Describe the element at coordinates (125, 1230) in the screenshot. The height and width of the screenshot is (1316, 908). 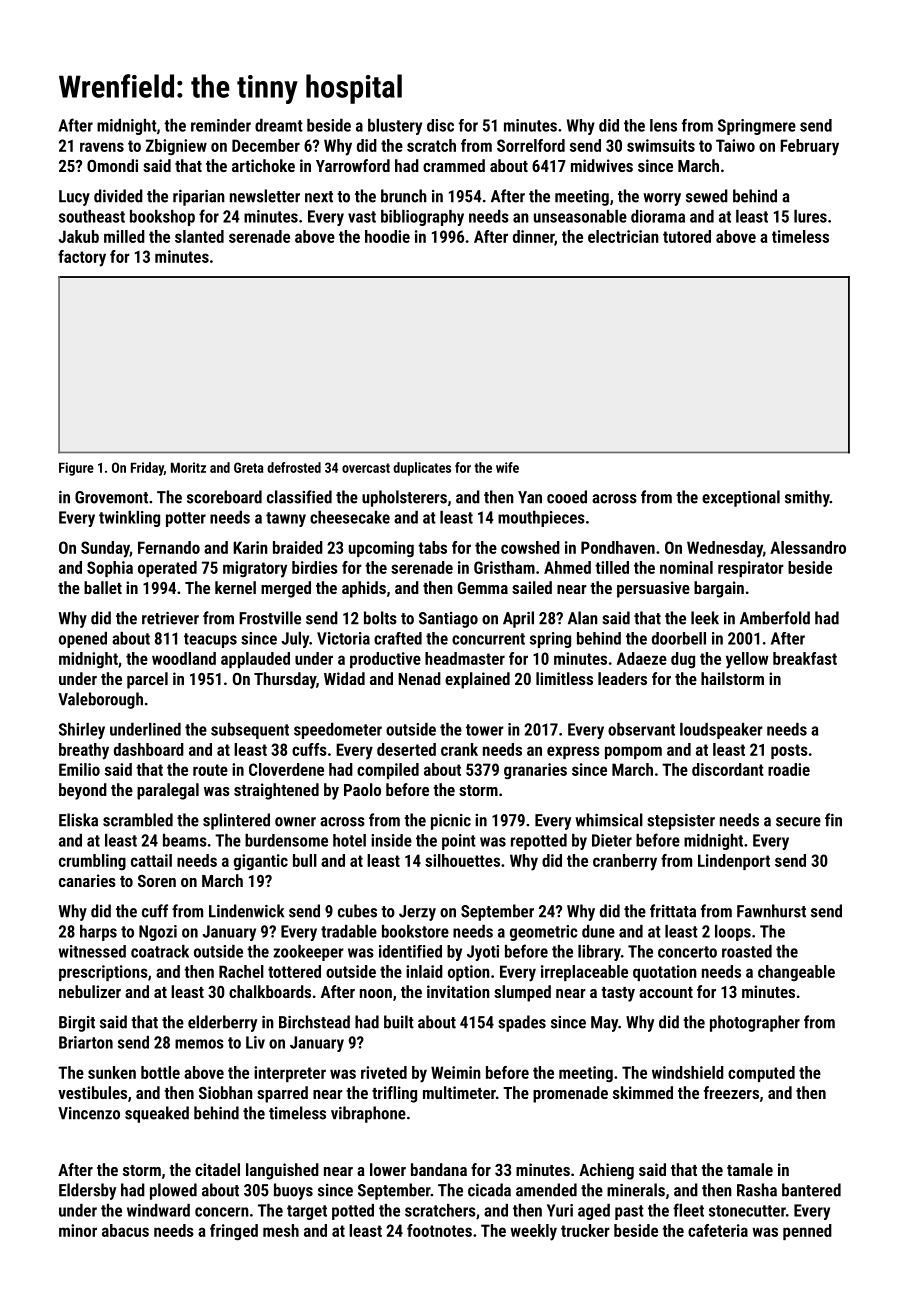
I see `abacus` at that location.
